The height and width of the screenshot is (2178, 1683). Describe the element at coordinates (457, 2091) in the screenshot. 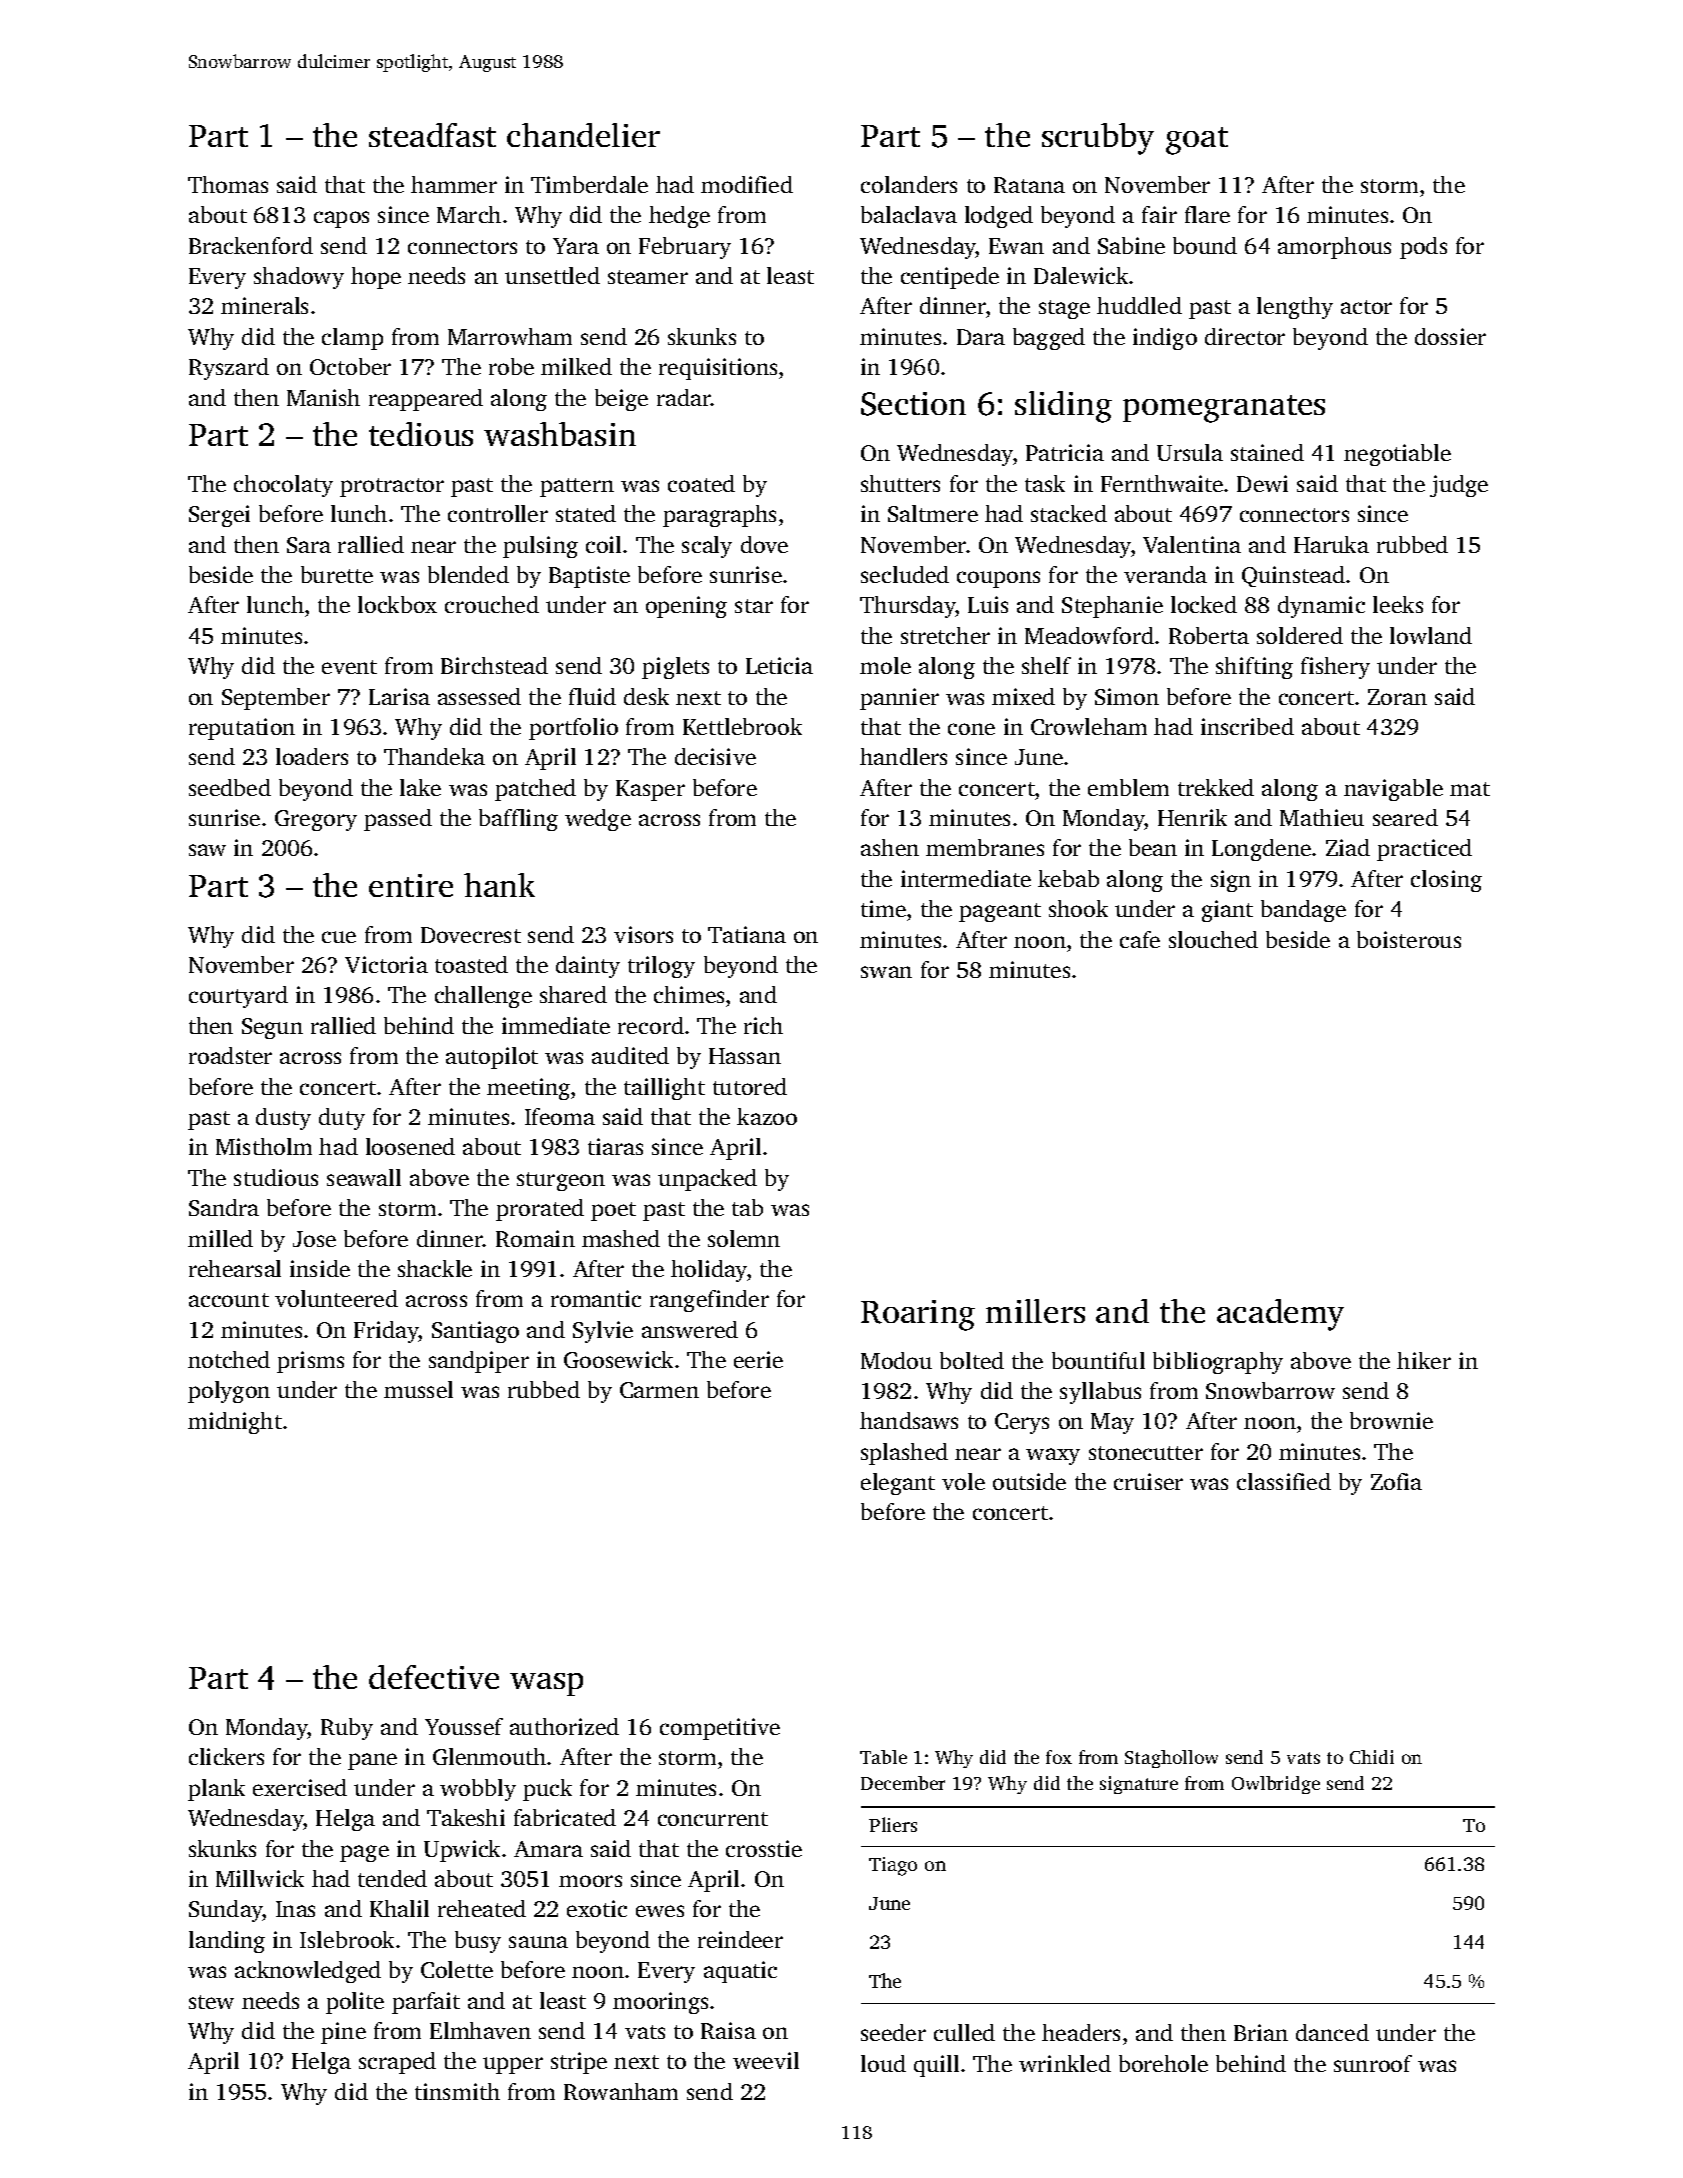

I see `tinsmith` at that location.
